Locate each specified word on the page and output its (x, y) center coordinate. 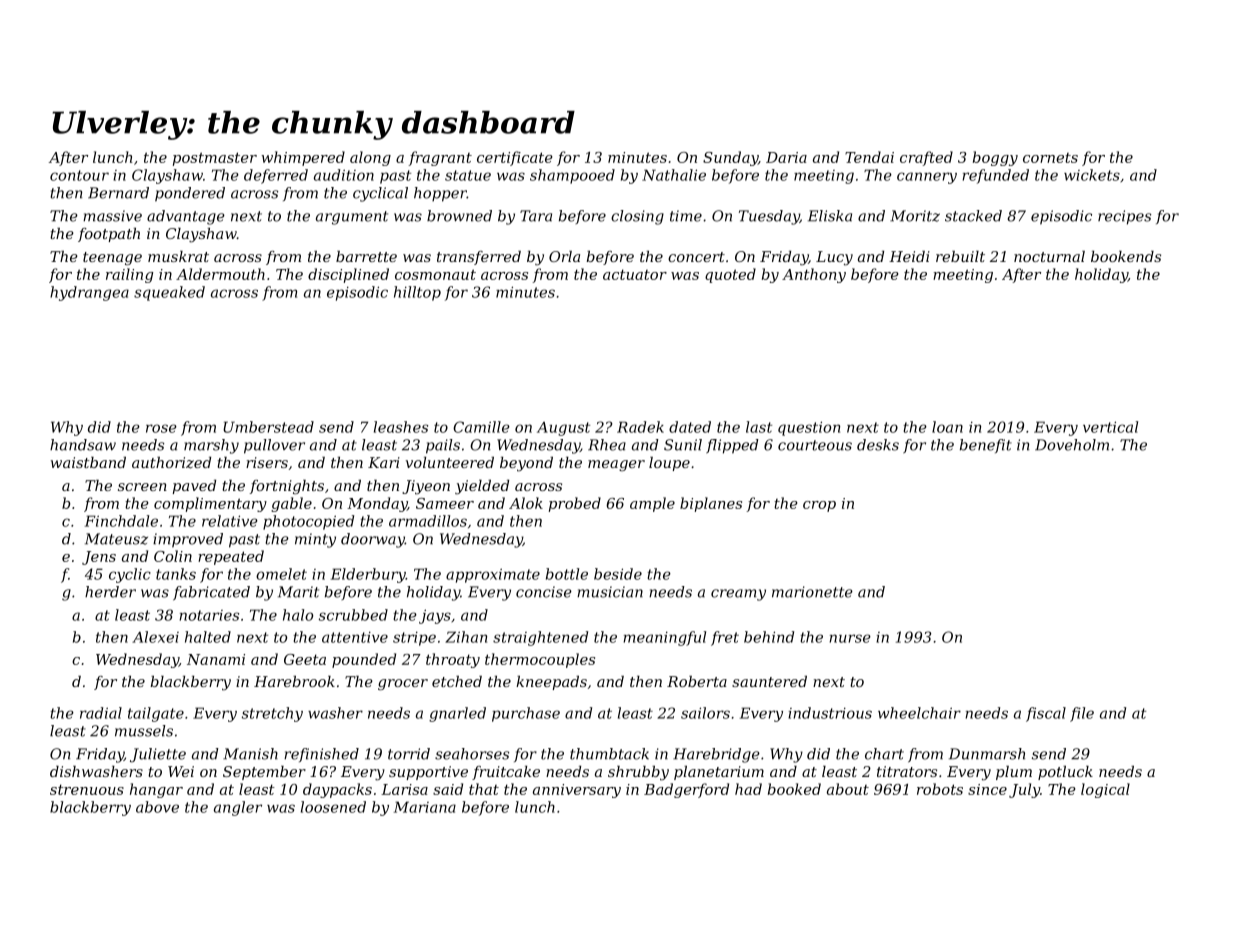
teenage (112, 259)
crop (819, 506)
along (370, 158)
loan (947, 427)
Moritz (915, 216)
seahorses (472, 754)
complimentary (210, 504)
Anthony (814, 275)
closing (637, 217)
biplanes (711, 504)
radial (101, 713)
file (1082, 714)
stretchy (272, 714)
